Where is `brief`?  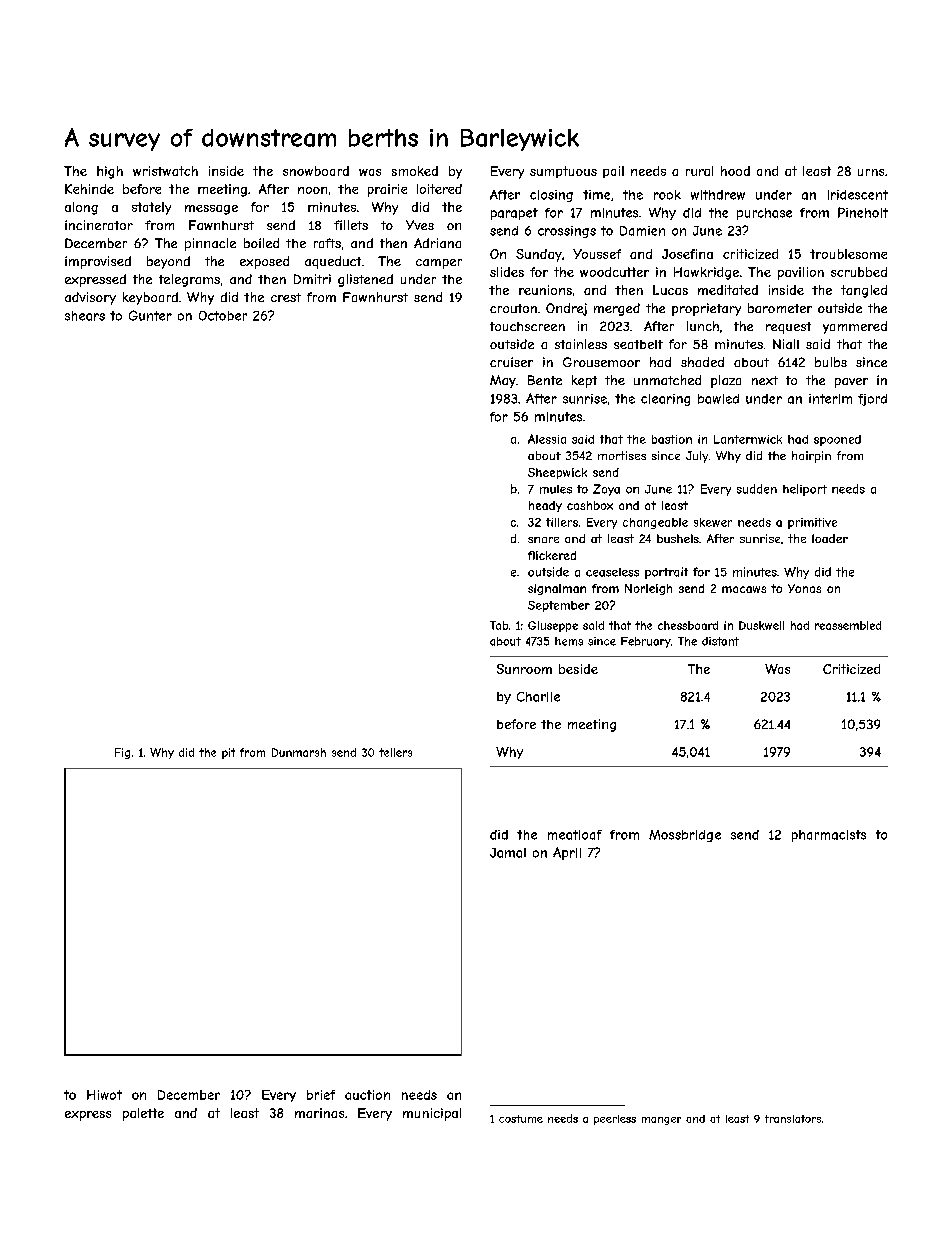 brief is located at coordinates (321, 1095).
